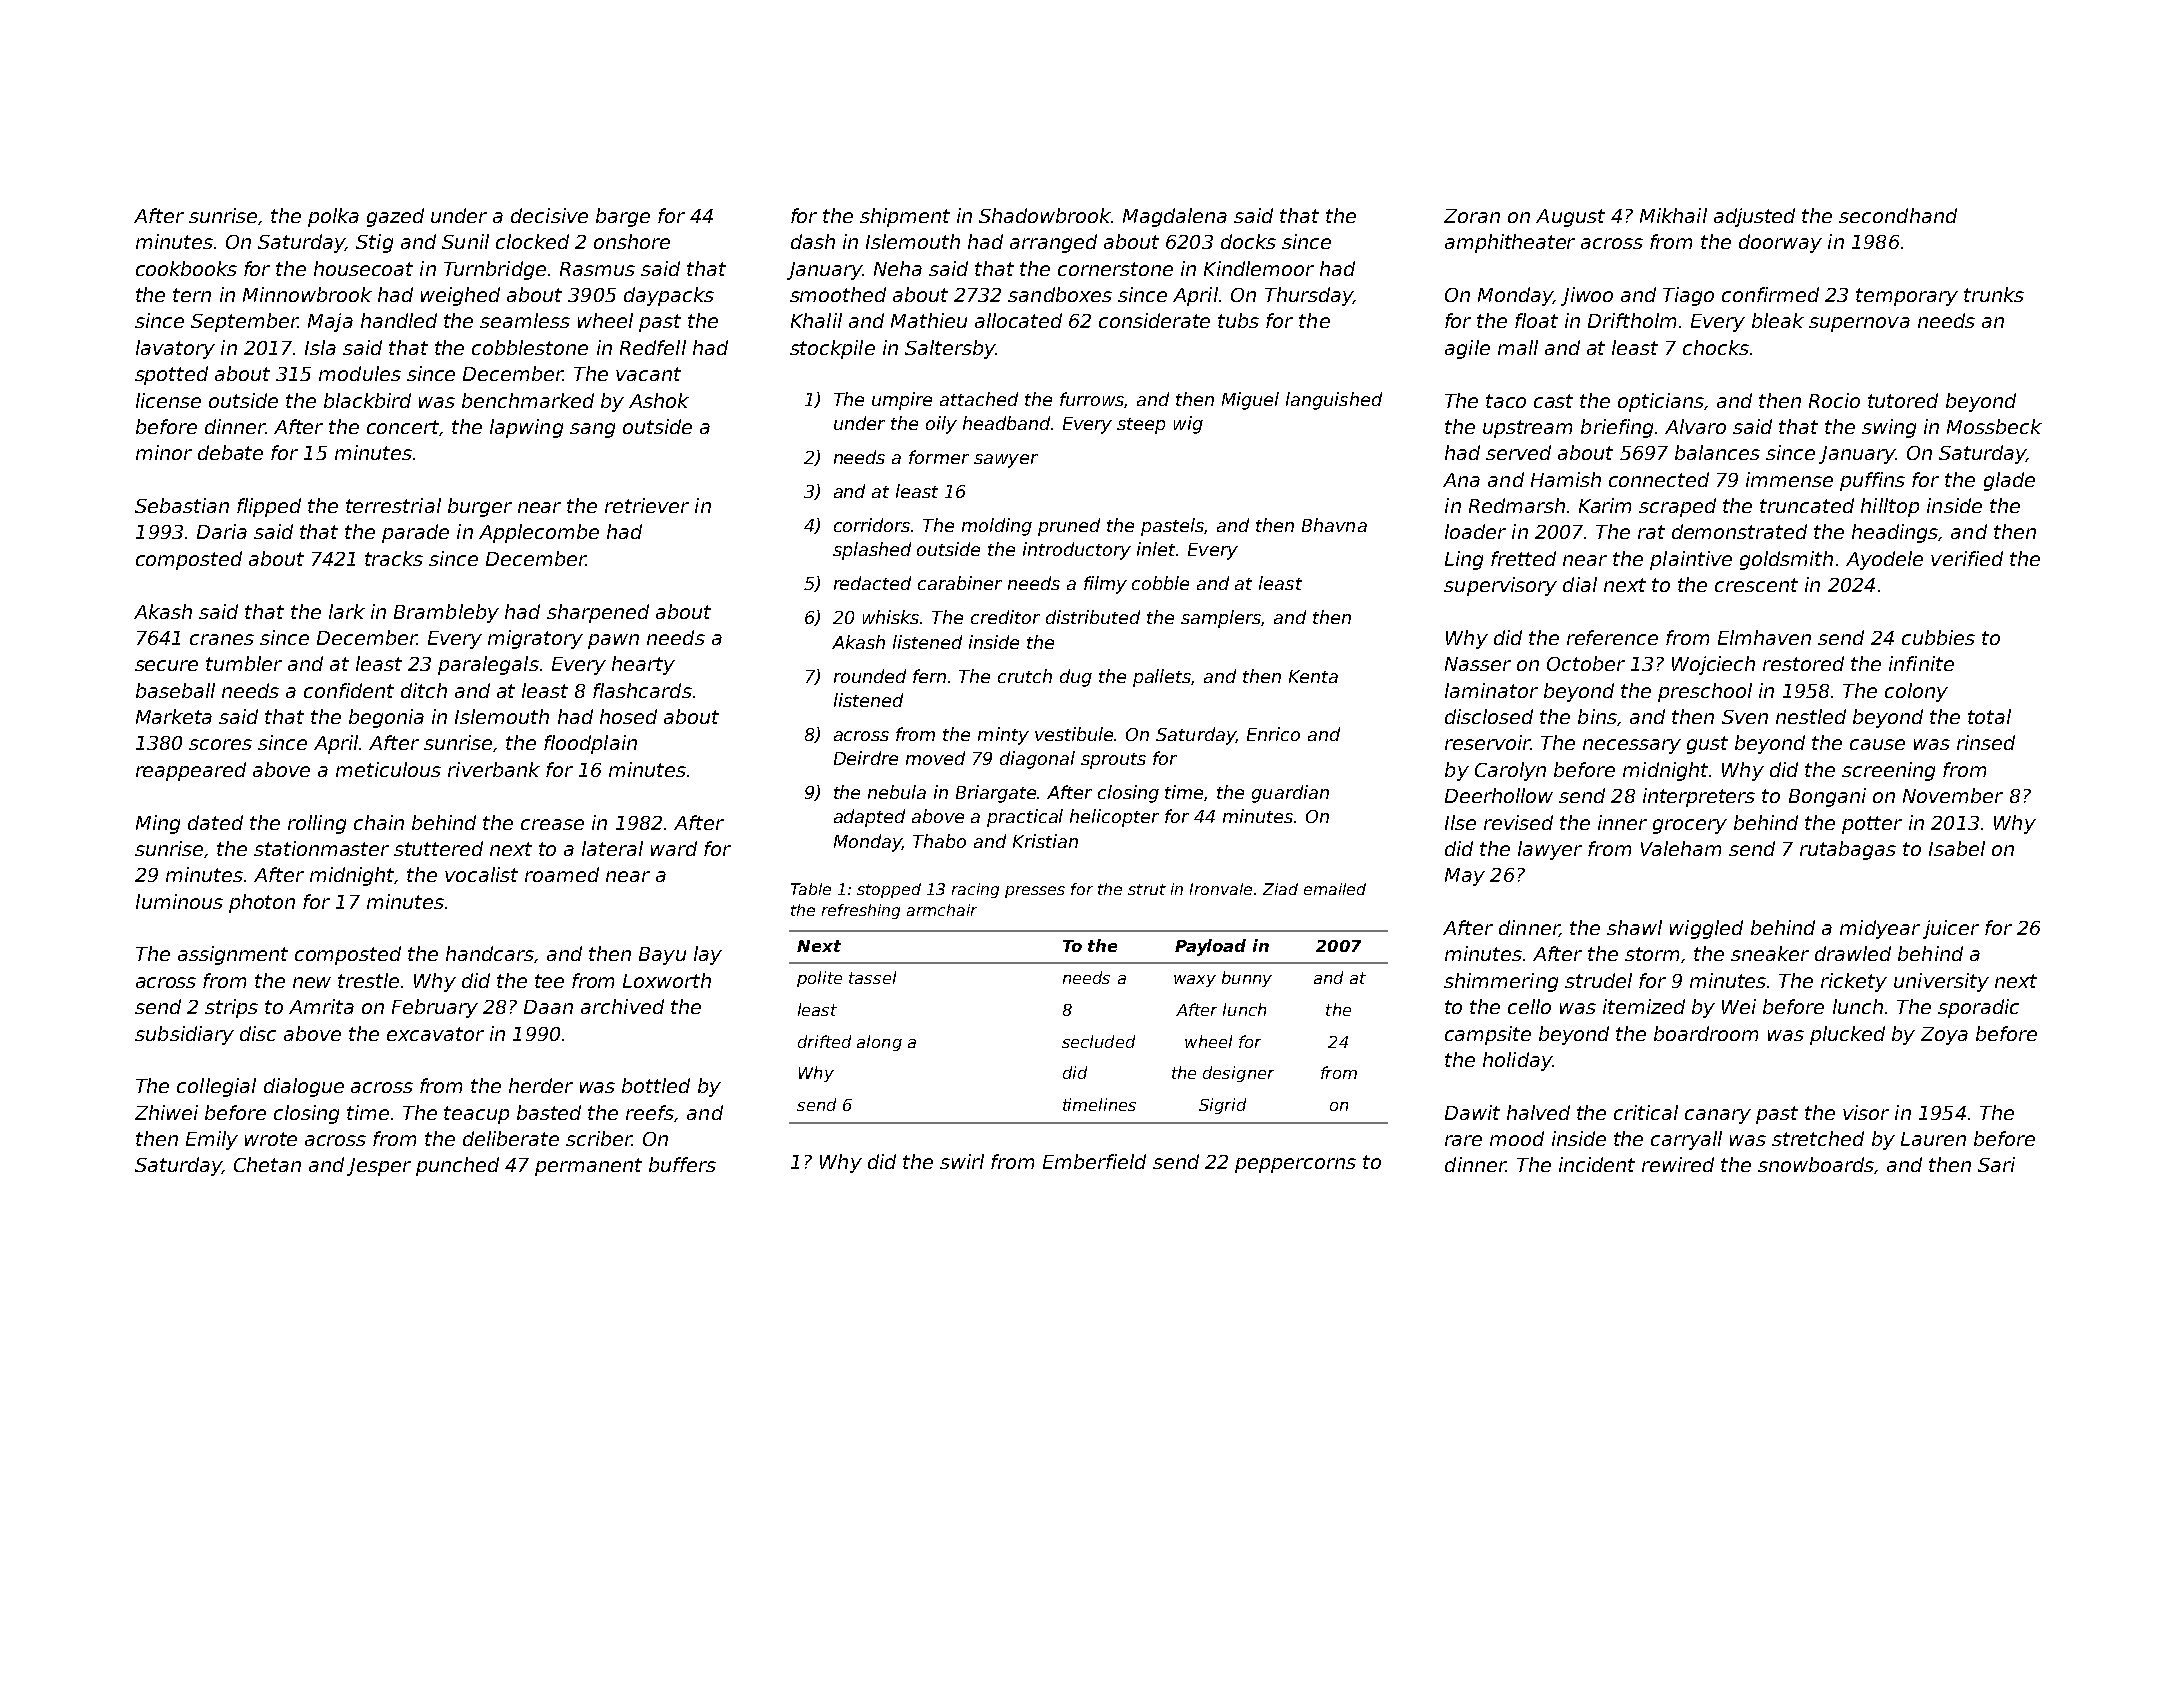  What do you see at coordinates (1921, 663) in the screenshot?
I see `infinite` at bounding box center [1921, 663].
